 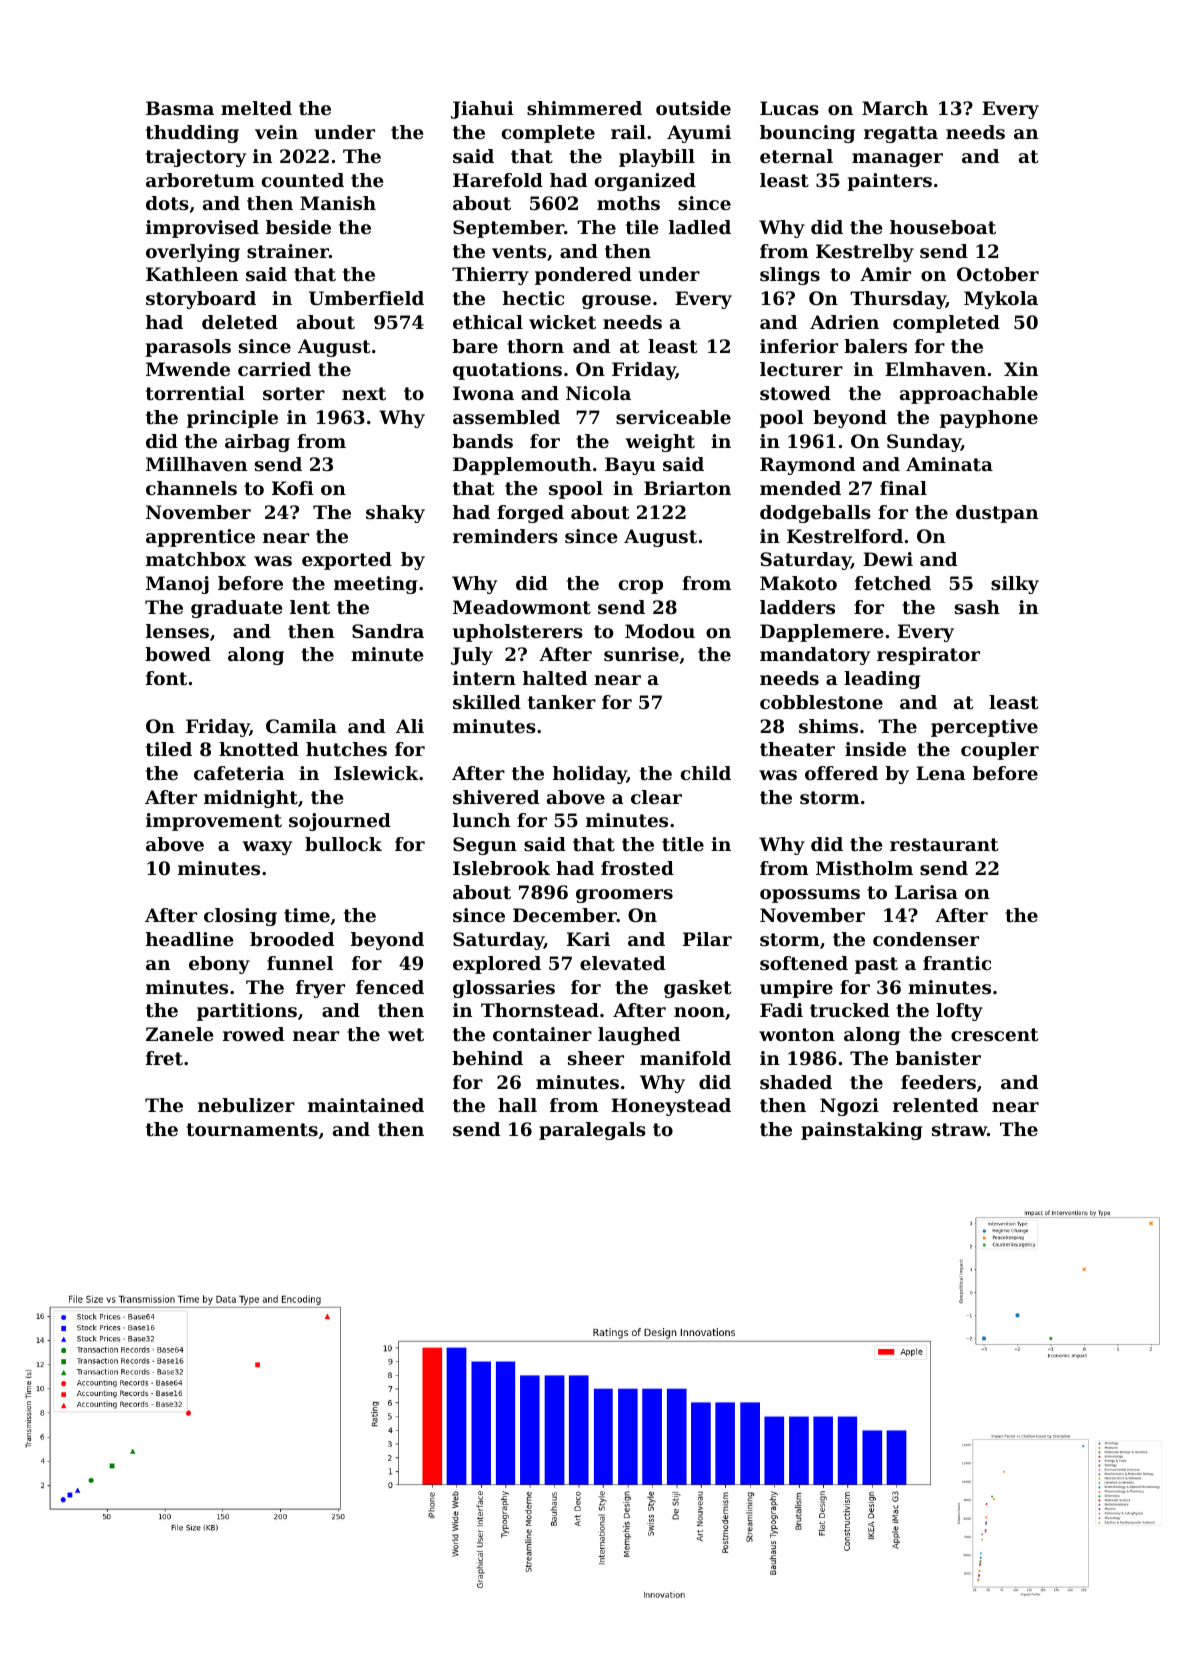 What do you see at coordinates (628, 203) in the image?
I see `moths` at bounding box center [628, 203].
